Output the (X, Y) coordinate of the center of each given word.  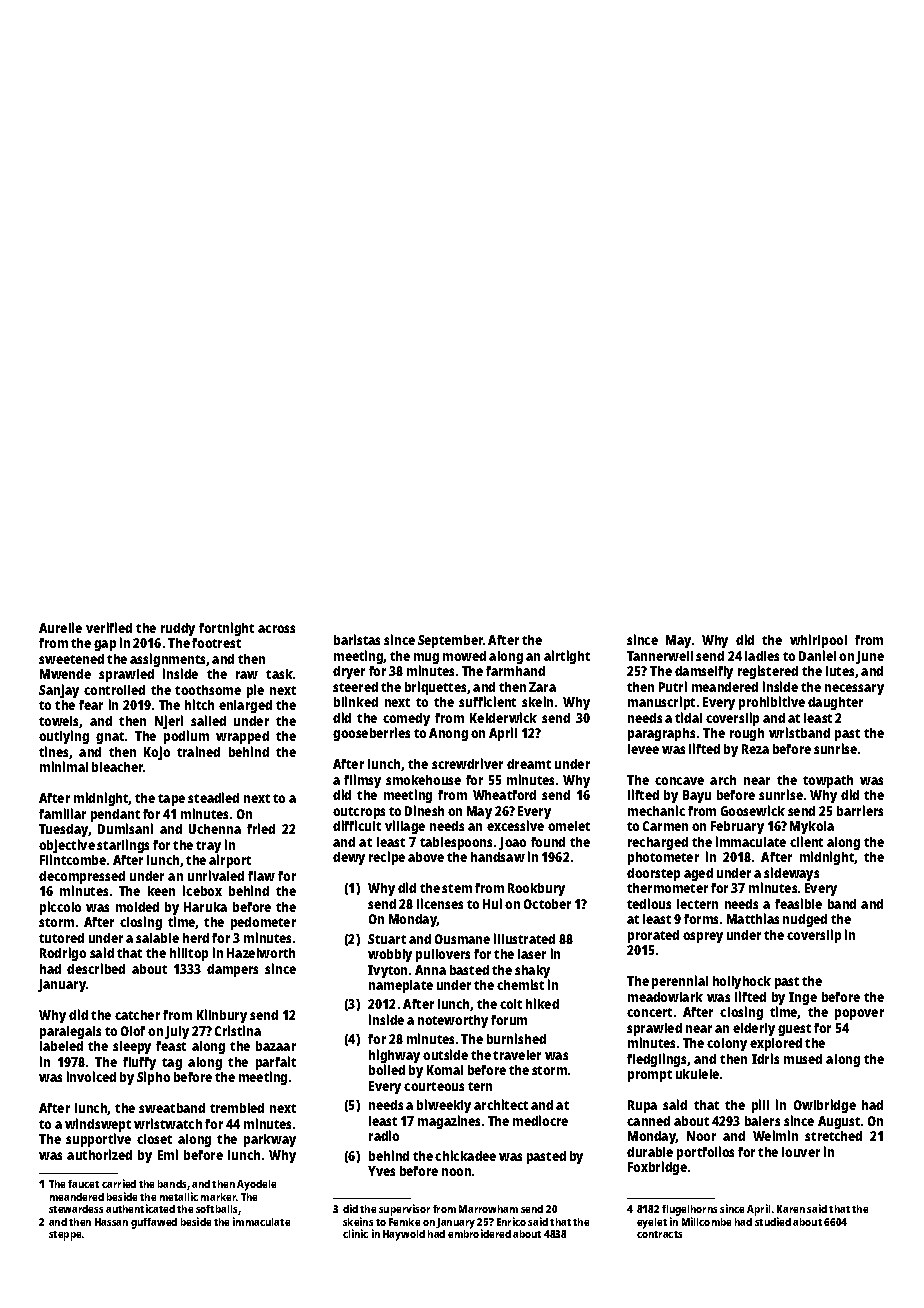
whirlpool (818, 641)
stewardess (76, 1209)
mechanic (656, 810)
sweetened (71, 659)
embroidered (479, 1234)
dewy (349, 858)
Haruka (205, 907)
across (276, 629)
